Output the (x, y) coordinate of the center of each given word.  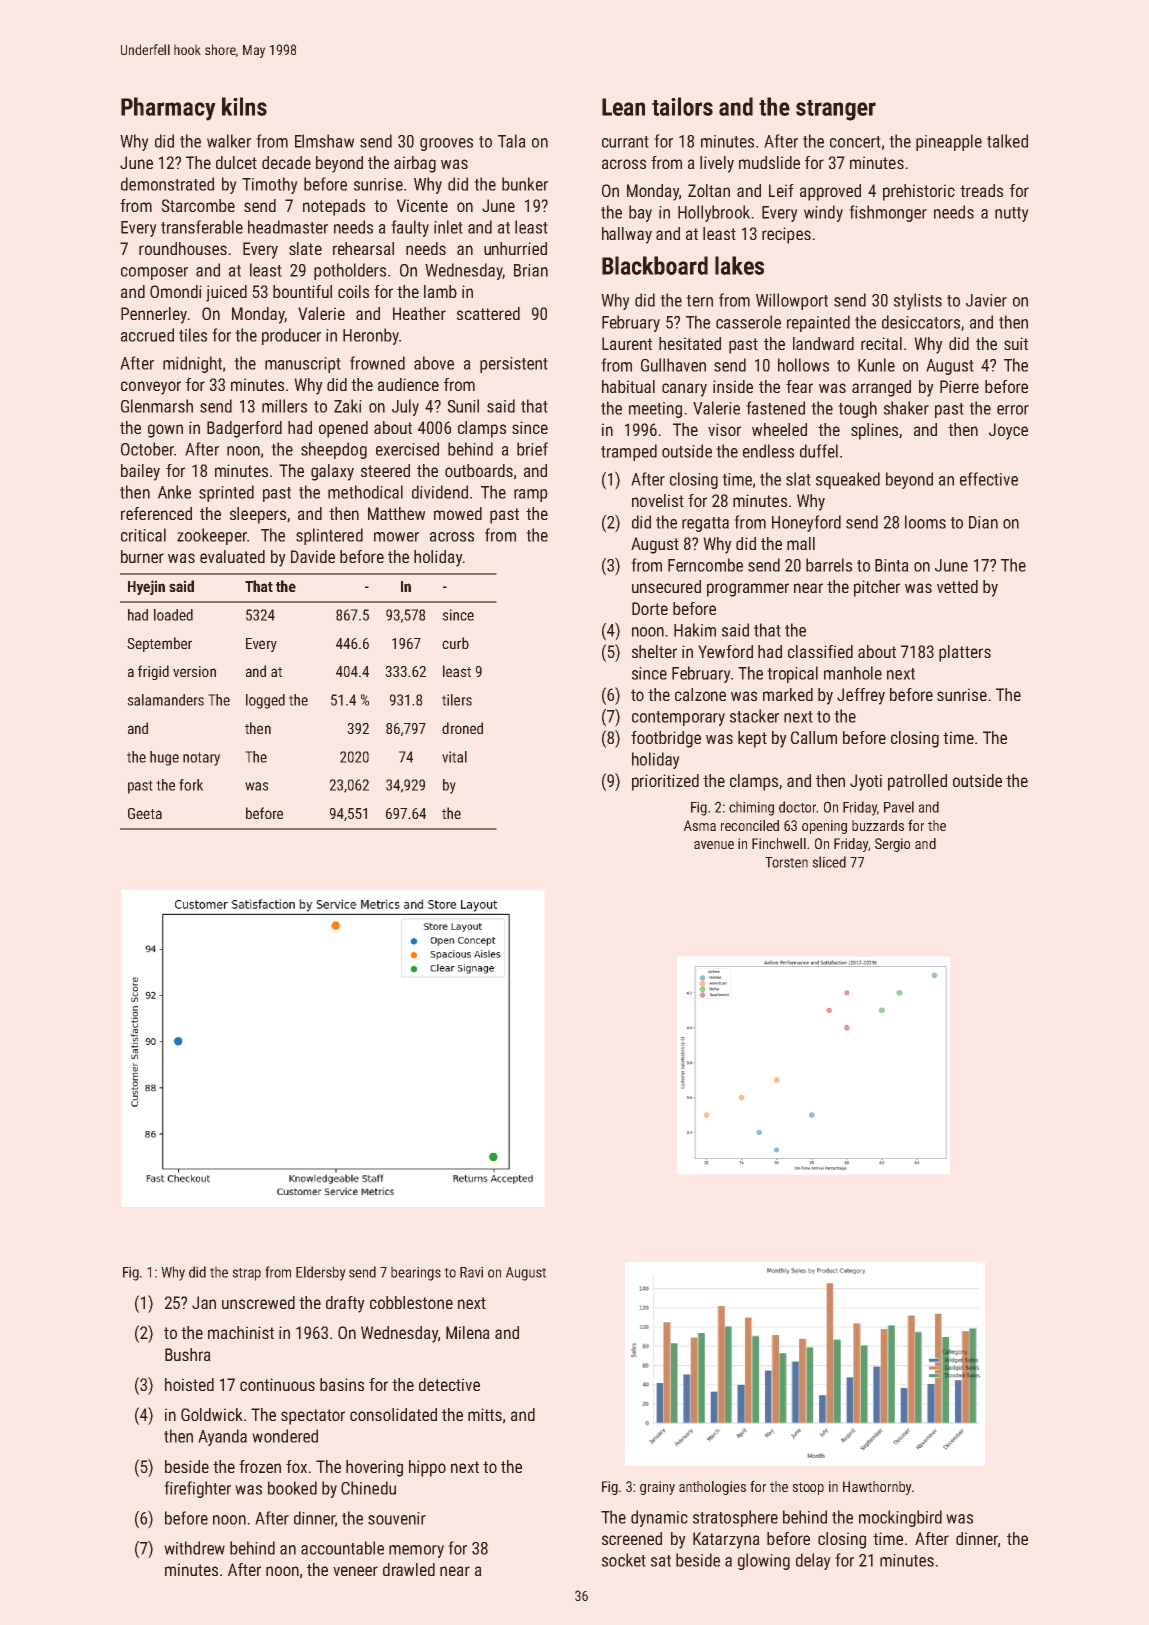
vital (454, 757)
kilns (244, 106)
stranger (836, 110)
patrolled (917, 782)
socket (624, 1560)
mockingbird (900, 1518)
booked (292, 1488)
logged (265, 701)
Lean (623, 107)
